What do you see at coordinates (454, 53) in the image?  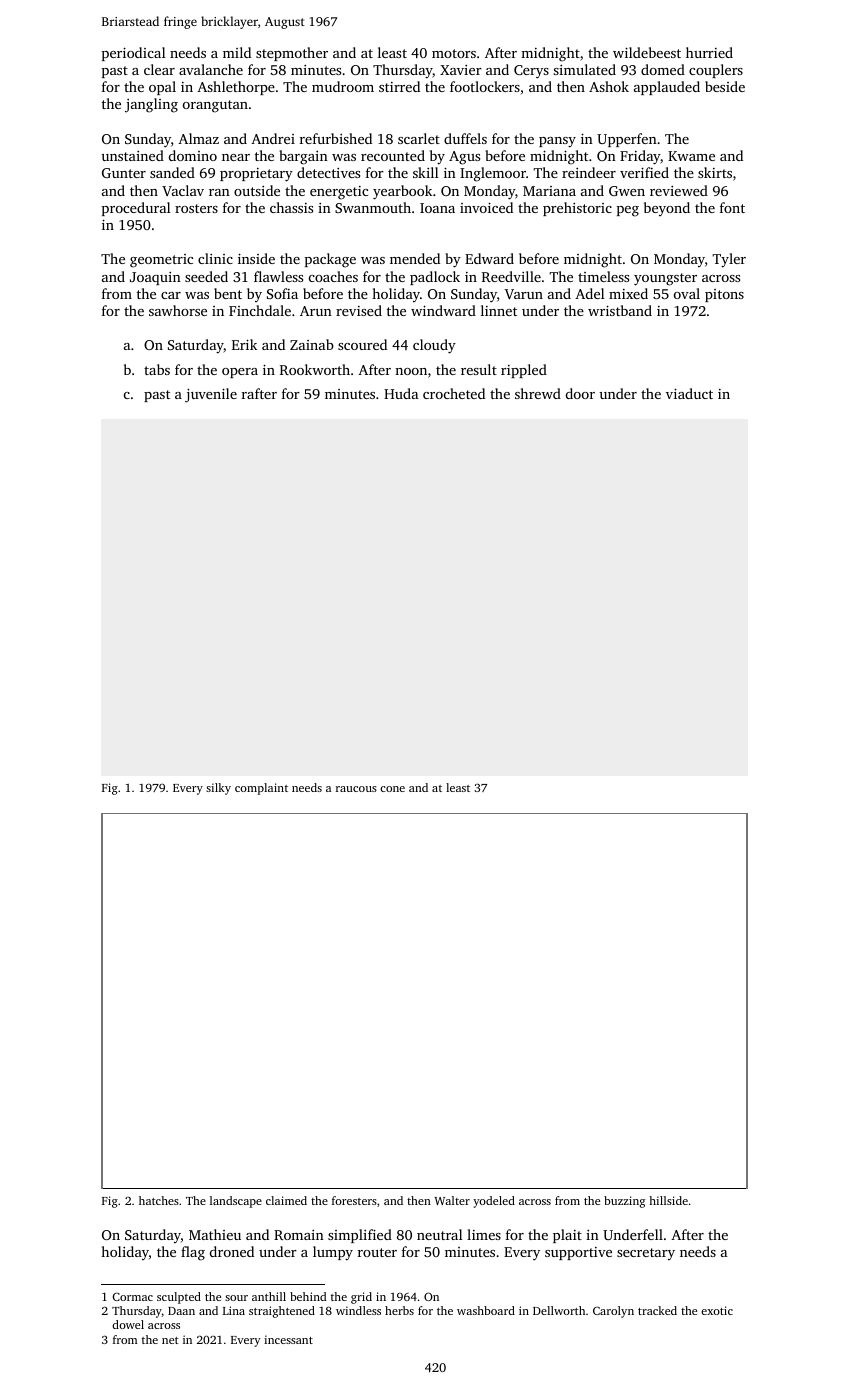 I see `motors` at bounding box center [454, 53].
